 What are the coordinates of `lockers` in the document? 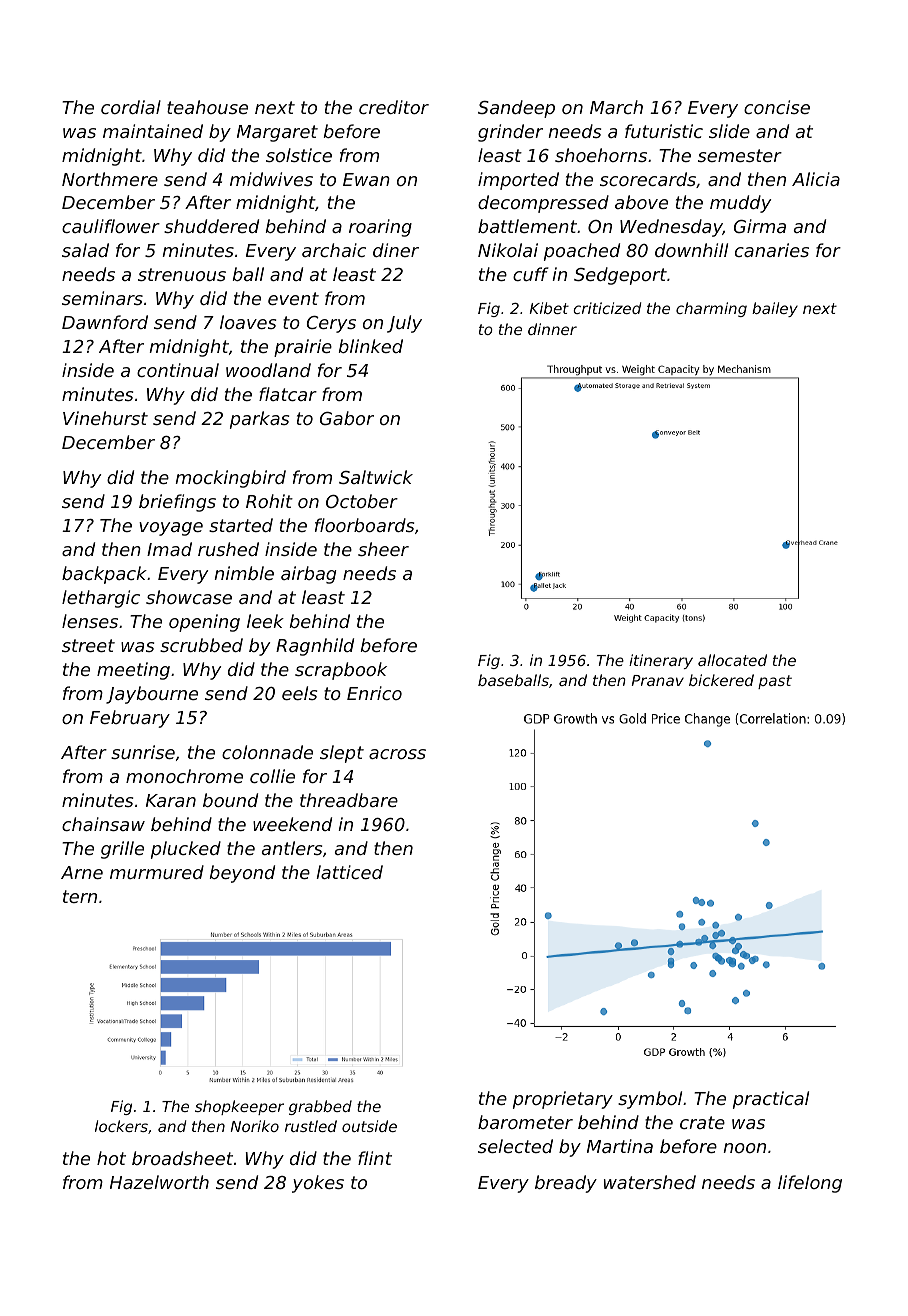 It's located at (121, 1126).
